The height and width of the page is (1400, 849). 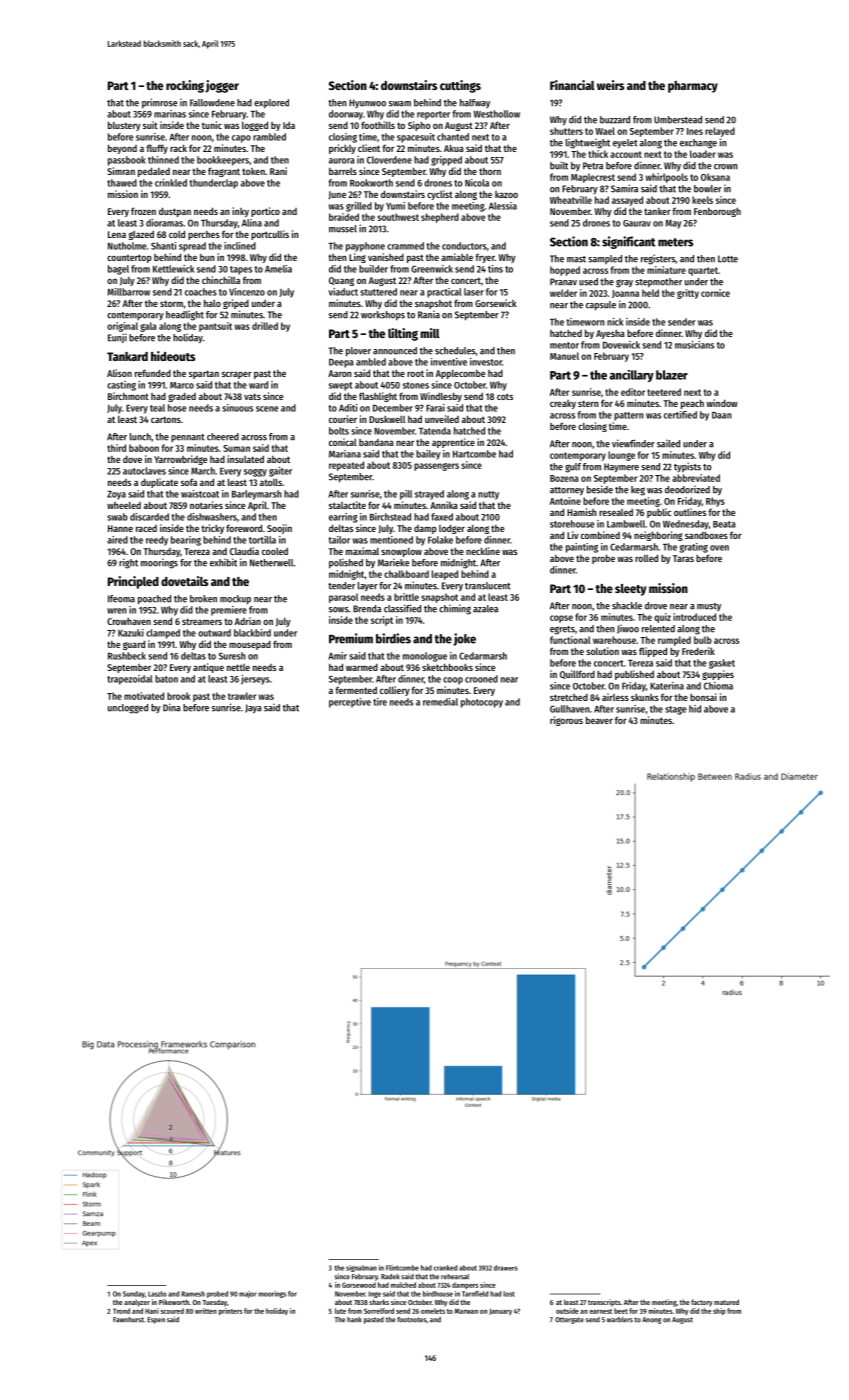 I want to click on Lotte, so click(x=728, y=259).
